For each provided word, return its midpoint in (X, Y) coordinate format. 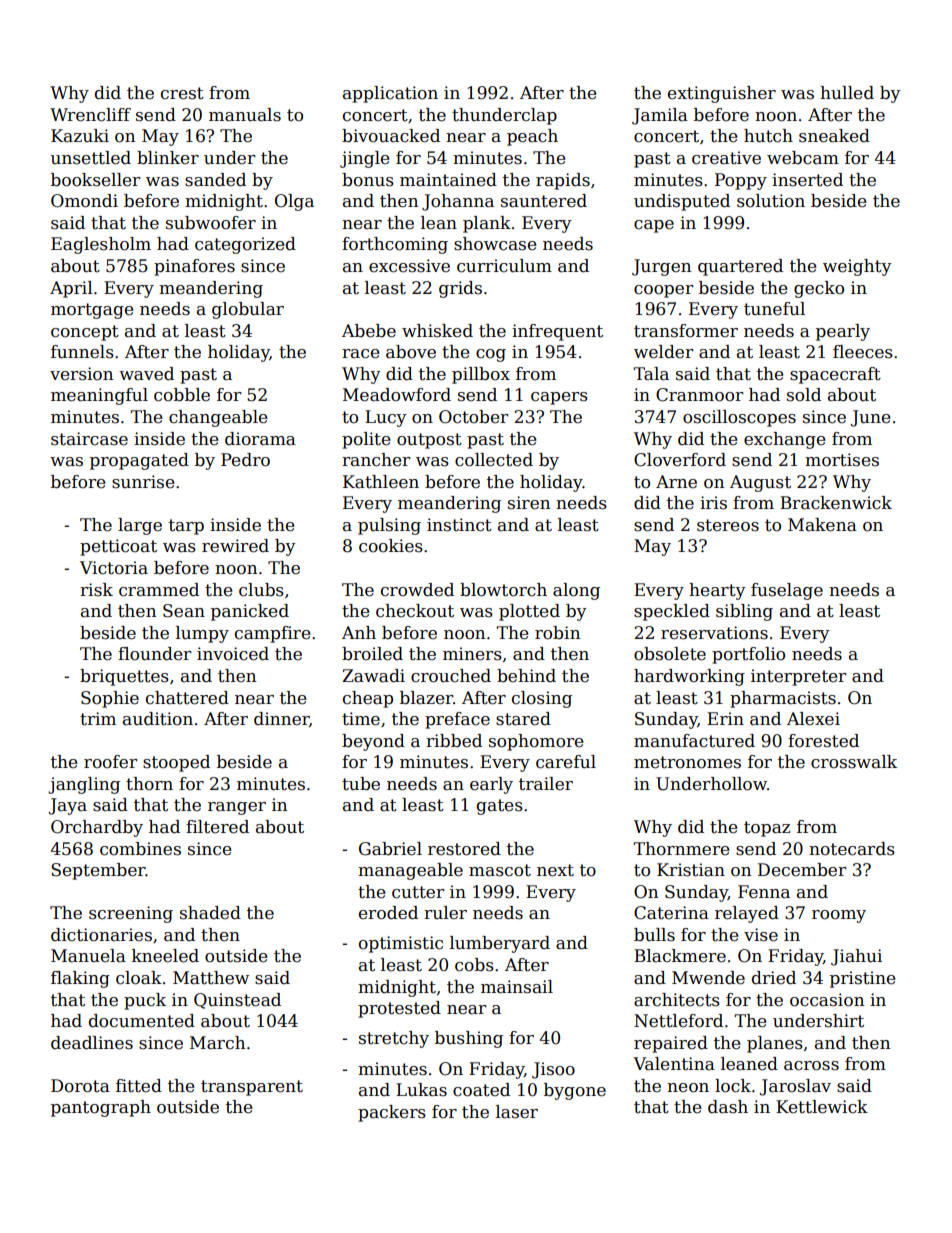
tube (361, 784)
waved (146, 374)
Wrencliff (90, 115)
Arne (676, 482)
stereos (728, 525)
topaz (767, 829)
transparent (252, 1088)
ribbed (454, 741)
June (870, 418)
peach (532, 137)
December (802, 870)
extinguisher (722, 94)
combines (140, 849)
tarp (186, 527)
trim (98, 719)
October (474, 417)
